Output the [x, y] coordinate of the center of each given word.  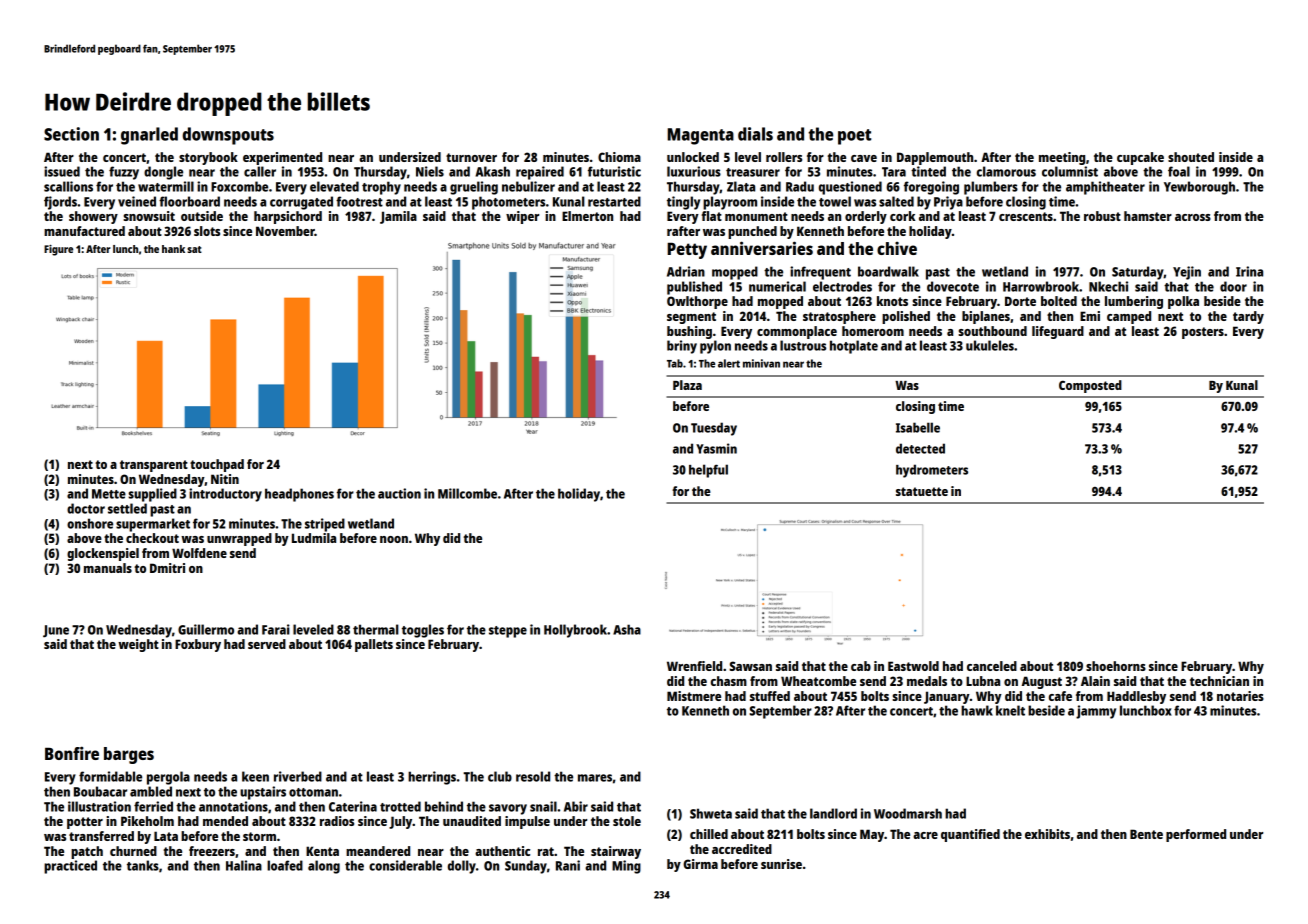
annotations [233, 806]
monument [756, 216]
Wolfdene [199, 553]
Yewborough [1199, 188]
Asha [627, 629]
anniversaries [762, 248]
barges [129, 755]
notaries [1240, 696]
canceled [992, 666]
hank [173, 249]
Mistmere [694, 696]
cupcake [1140, 158]
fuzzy [124, 173]
